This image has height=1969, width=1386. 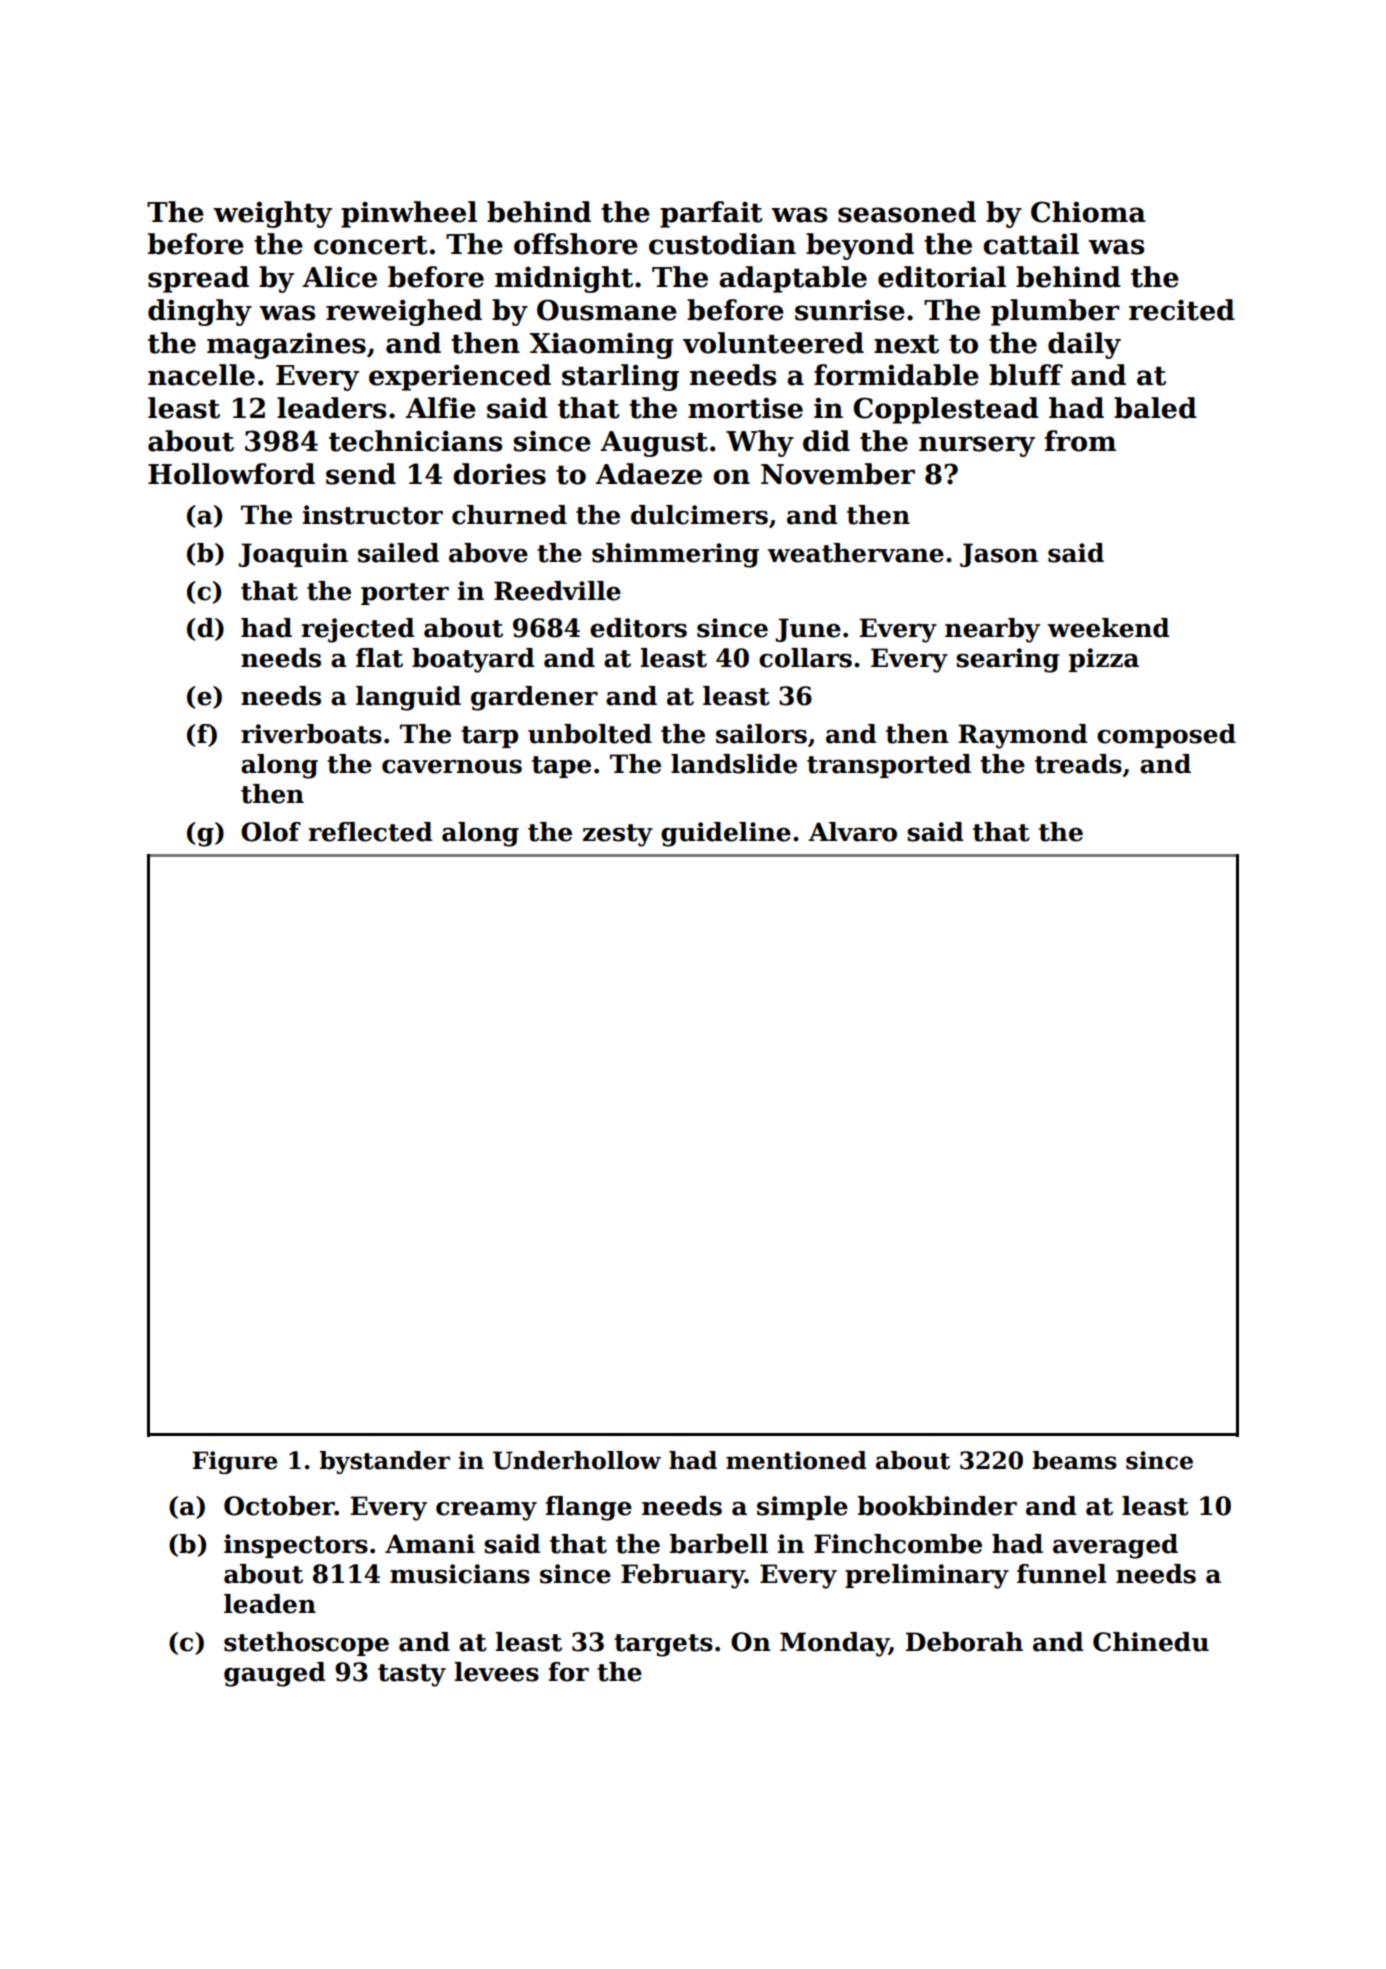 What do you see at coordinates (198, 279) in the image?
I see `spread` at bounding box center [198, 279].
